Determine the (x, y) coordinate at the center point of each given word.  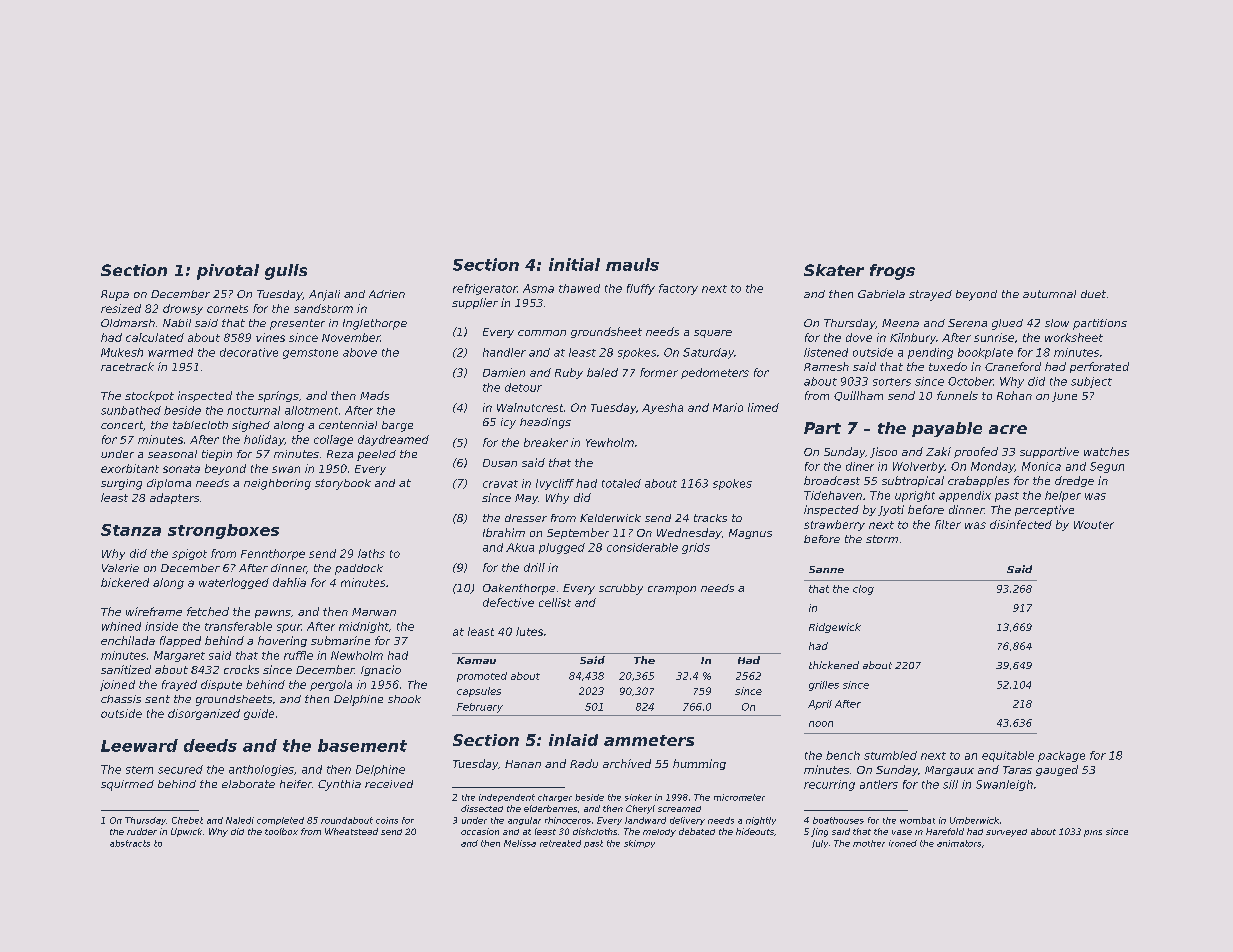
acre (1008, 429)
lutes (529, 631)
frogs (892, 272)
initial (574, 264)
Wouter (1094, 525)
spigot (189, 554)
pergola (331, 685)
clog (863, 590)
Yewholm (610, 442)
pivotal (228, 272)
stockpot (149, 396)
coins (387, 820)
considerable (642, 547)
